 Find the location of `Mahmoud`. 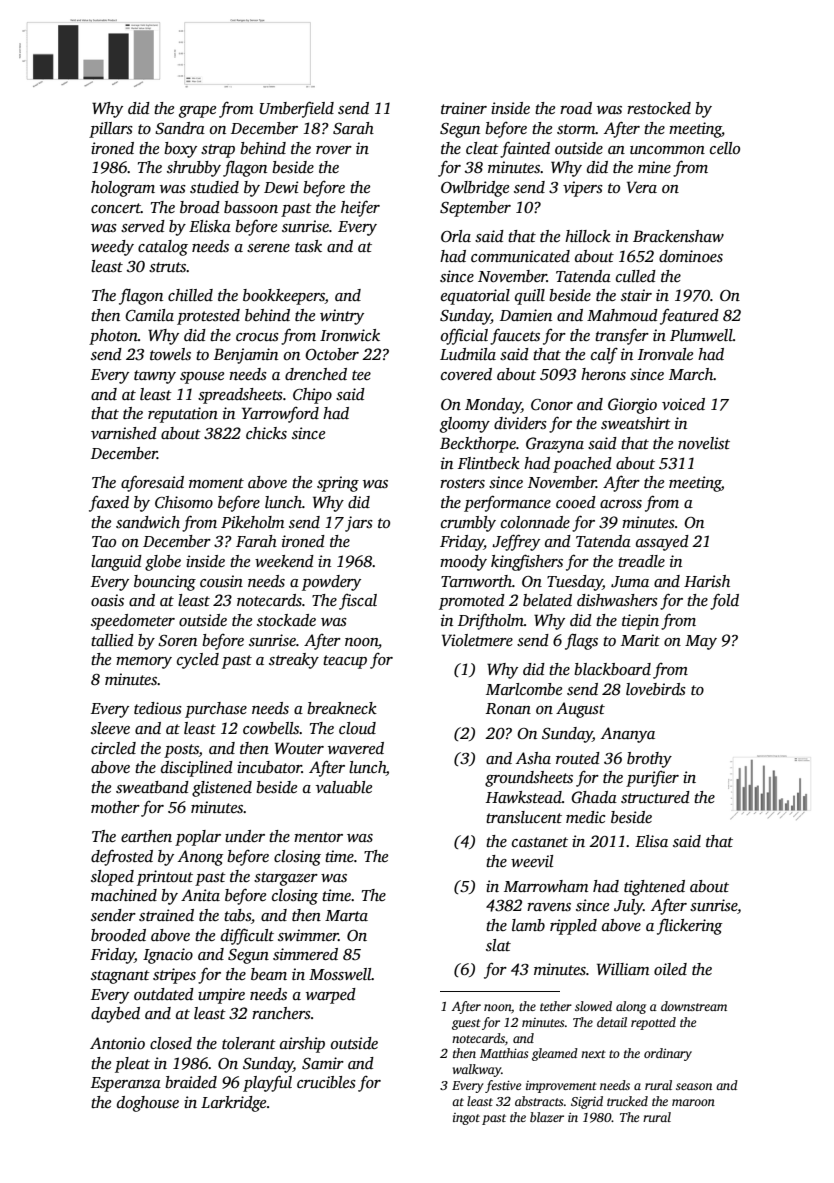

Mahmoud is located at coordinates (622, 315).
